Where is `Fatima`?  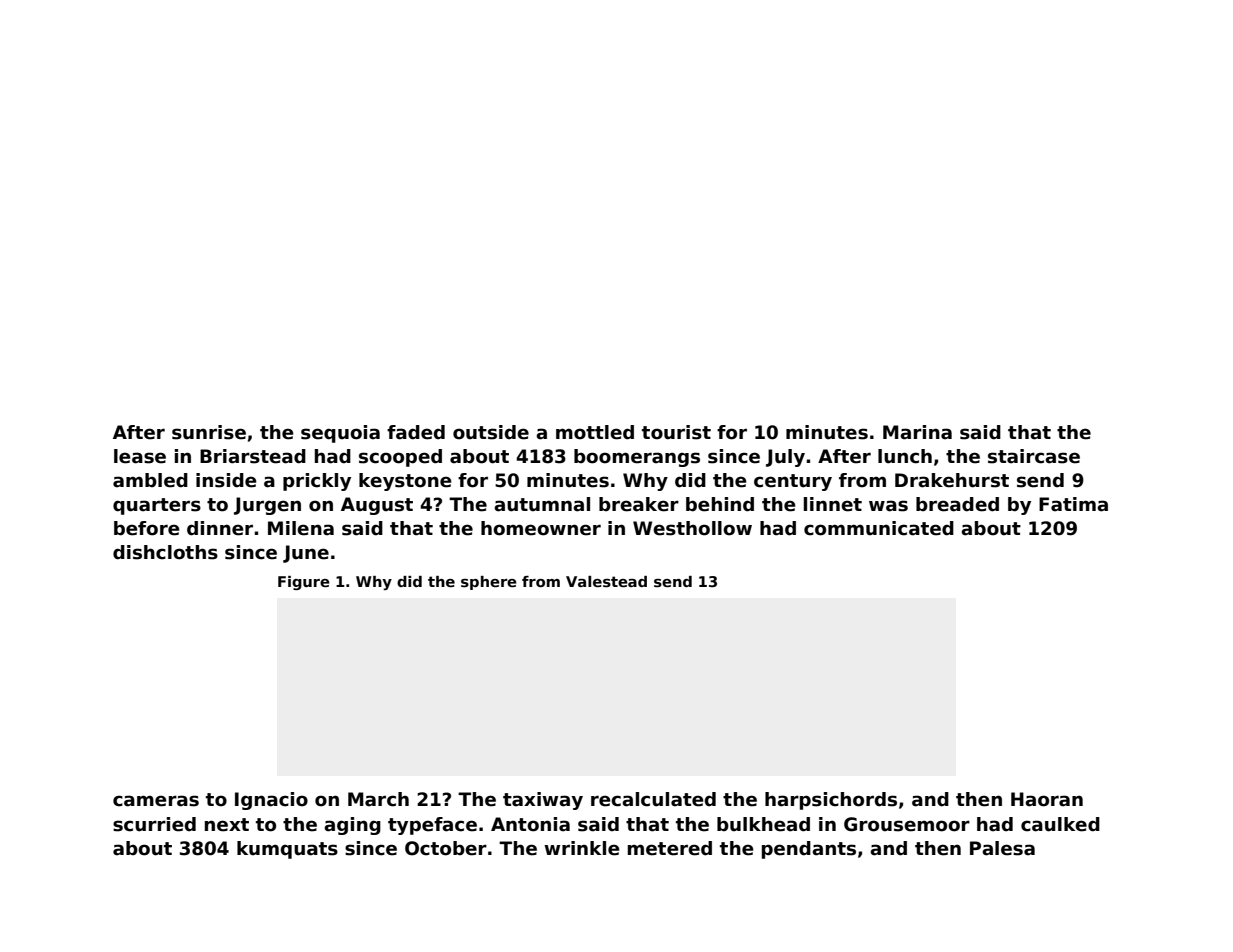
Fatima is located at coordinates (1073, 504).
